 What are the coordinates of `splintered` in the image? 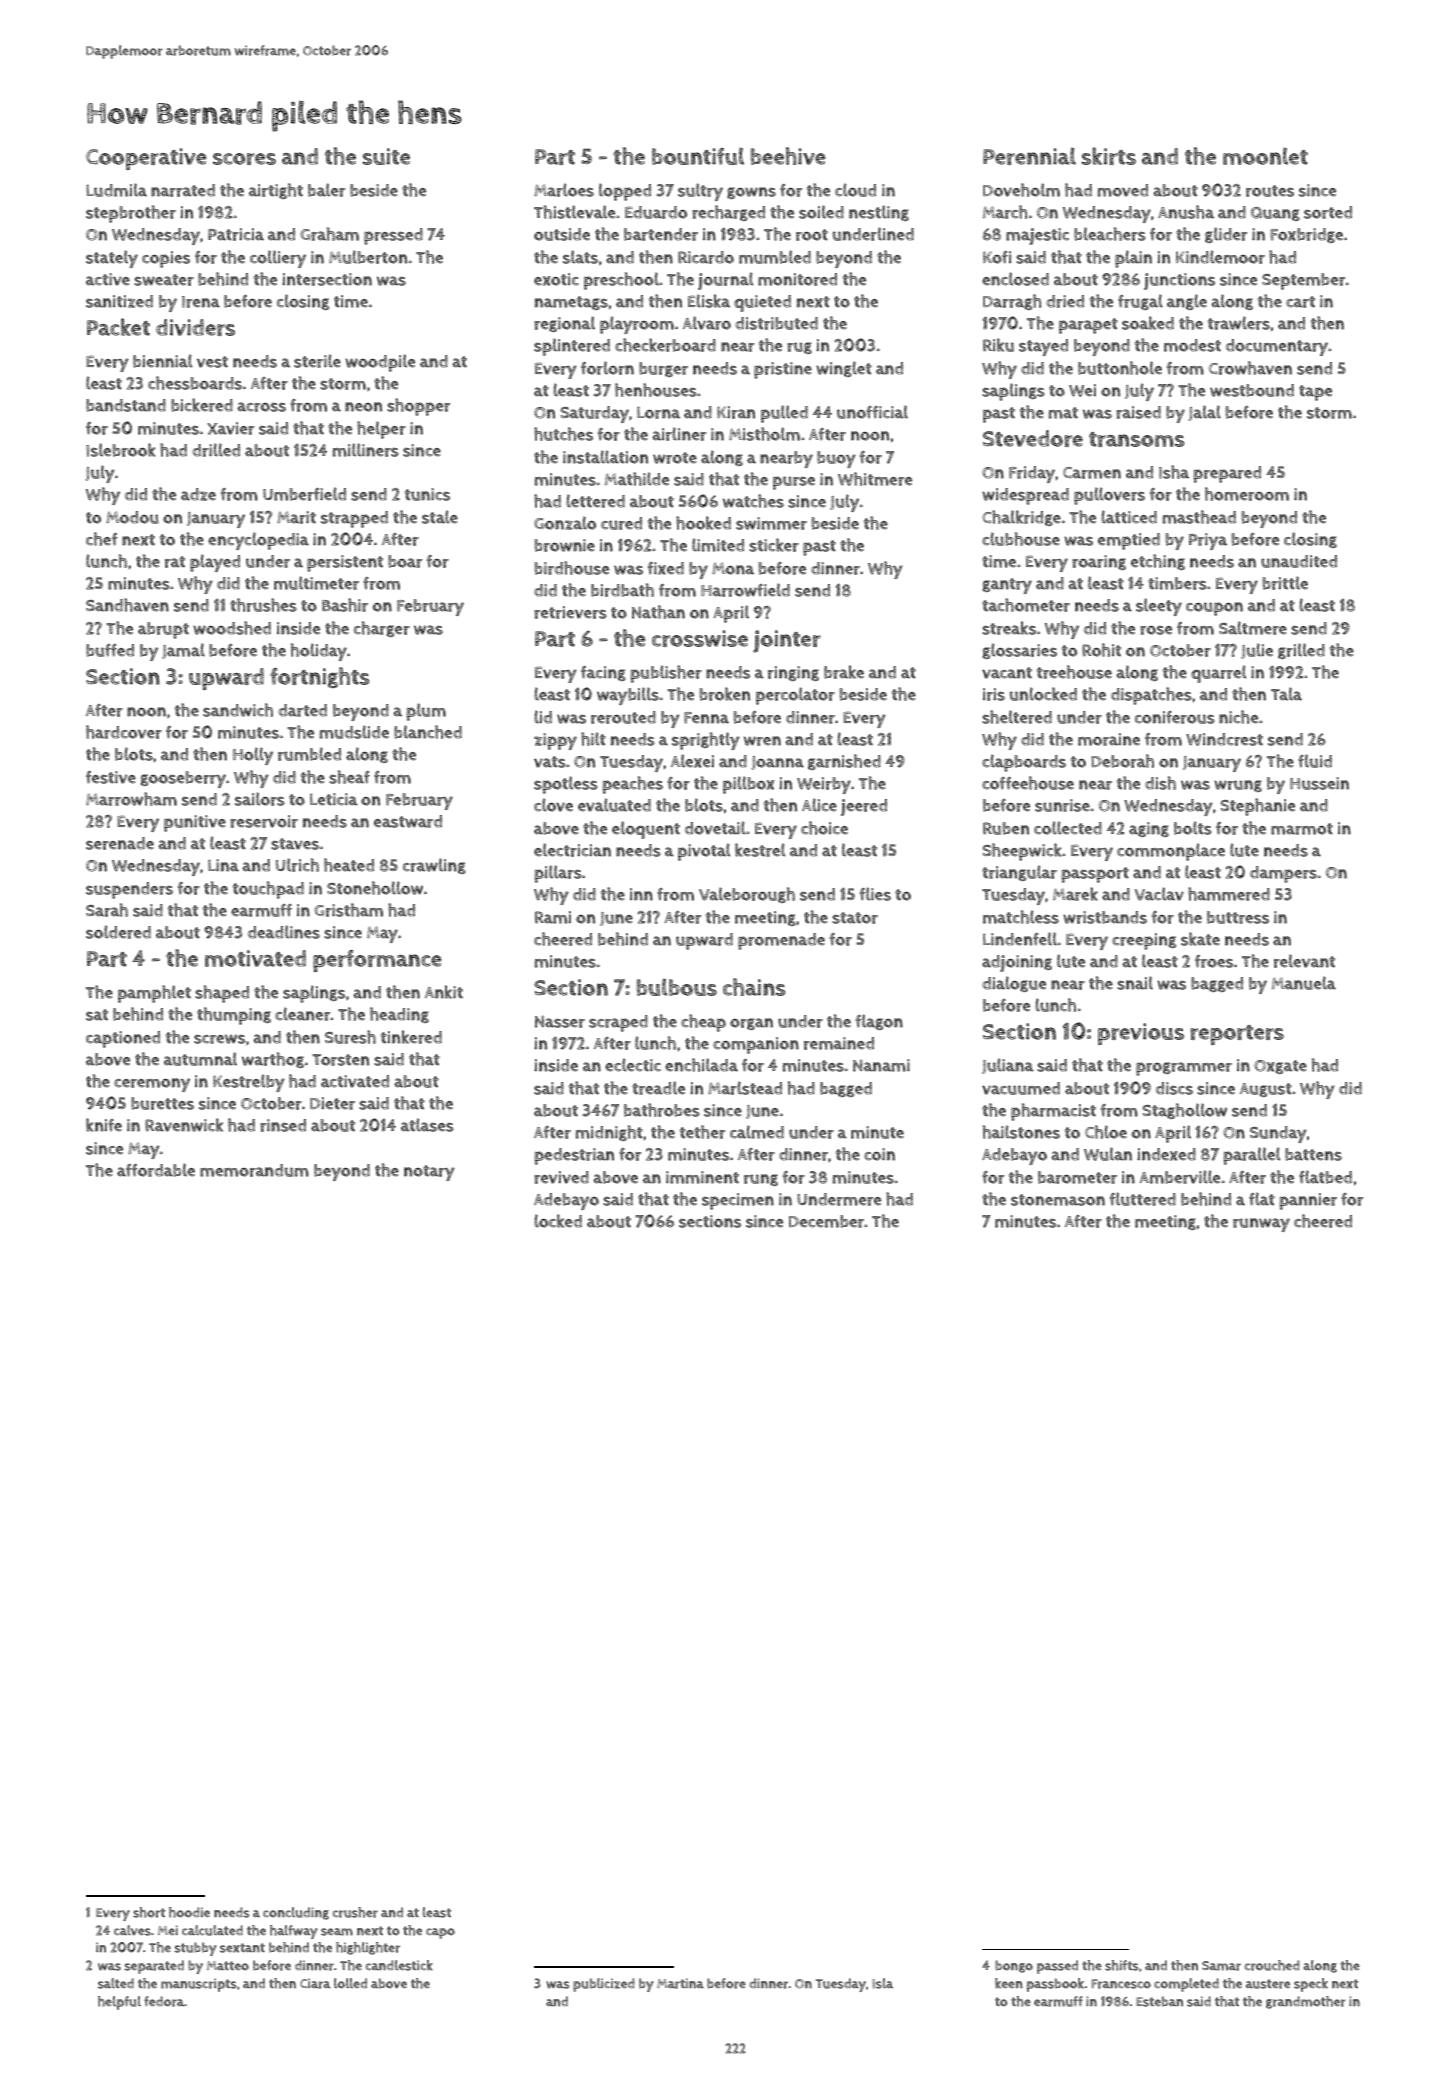 It's located at (572, 347).
